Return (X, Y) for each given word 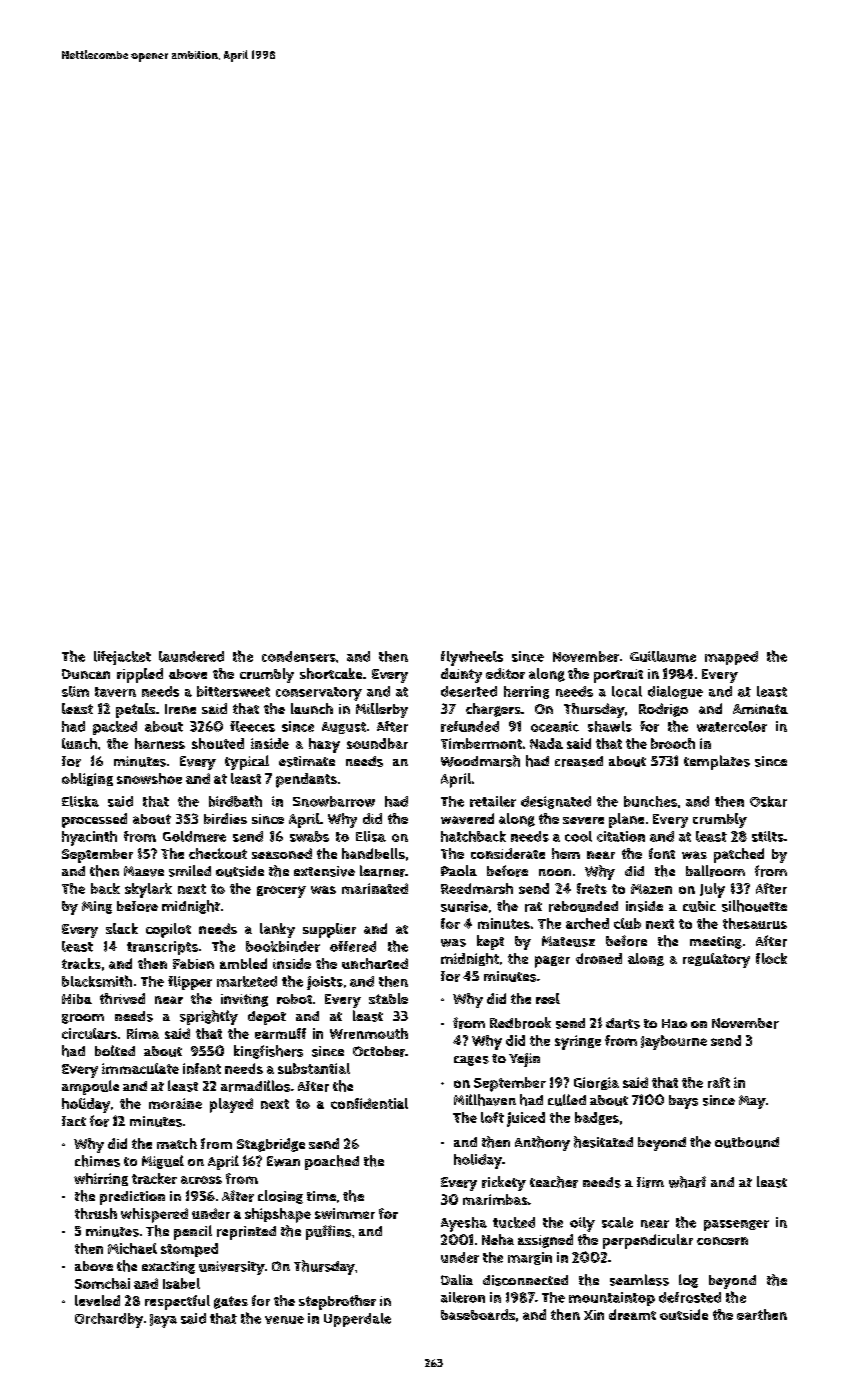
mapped (731, 658)
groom (83, 1019)
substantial (314, 1068)
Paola (459, 870)
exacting (168, 1267)
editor (505, 673)
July (712, 890)
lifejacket (122, 658)
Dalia (457, 1279)
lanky (277, 930)
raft (719, 1082)
